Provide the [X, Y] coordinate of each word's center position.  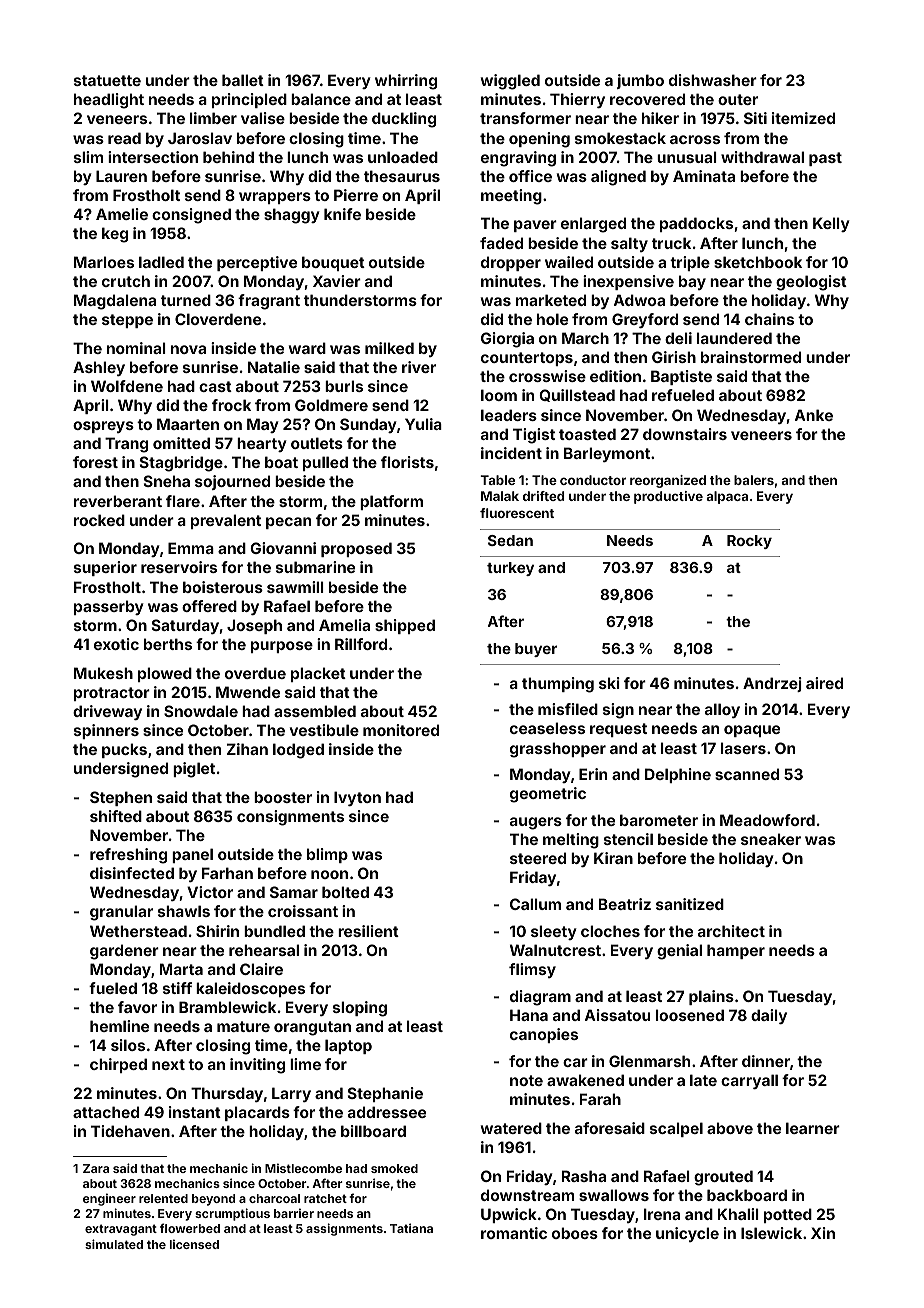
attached [106, 1112]
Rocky [749, 542]
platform [391, 502]
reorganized [668, 481]
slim [88, 157]
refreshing [128, 856]
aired [824, 683]
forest [95, 462]
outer [738, 99]
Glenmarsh [649, 1061]
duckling [404, 120]
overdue [255, 673]
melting [571, 841]
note [526, 1080]
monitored [401, 730]
